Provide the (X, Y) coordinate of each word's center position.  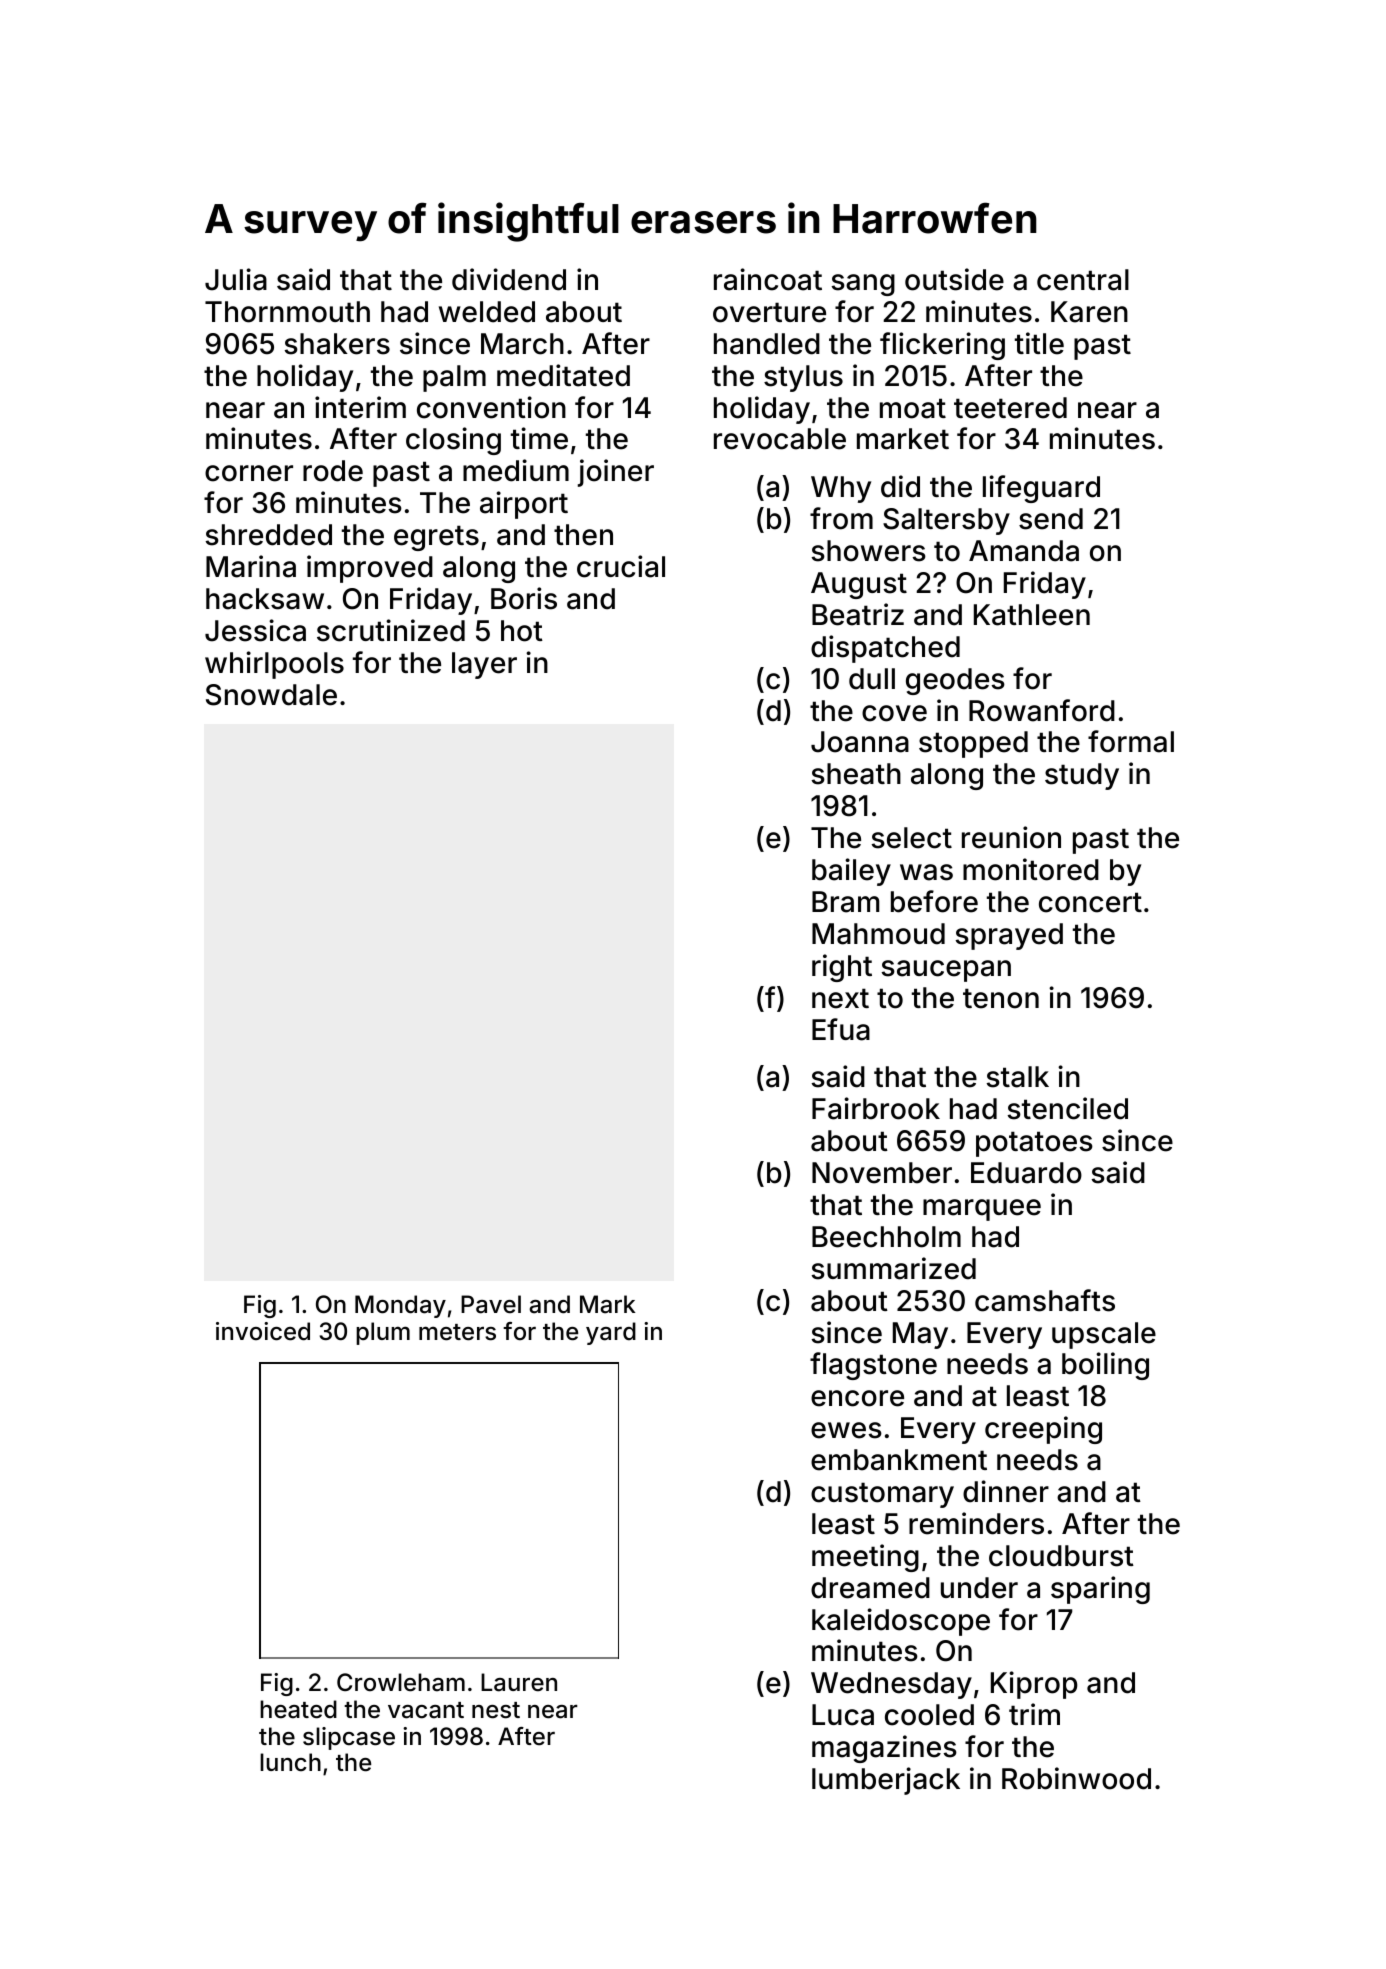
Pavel (491, 1304)
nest (496, 1710)
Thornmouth (287, 312)
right (842, 968)
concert (1090, 902)
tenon (1001, 998)
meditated (563, 375)
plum (383, 1333)
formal (1131, 741)
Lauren (519, 1682)
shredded (268, 535)
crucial (621, 566)
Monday (400, 1306)
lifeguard (1041, 489)
